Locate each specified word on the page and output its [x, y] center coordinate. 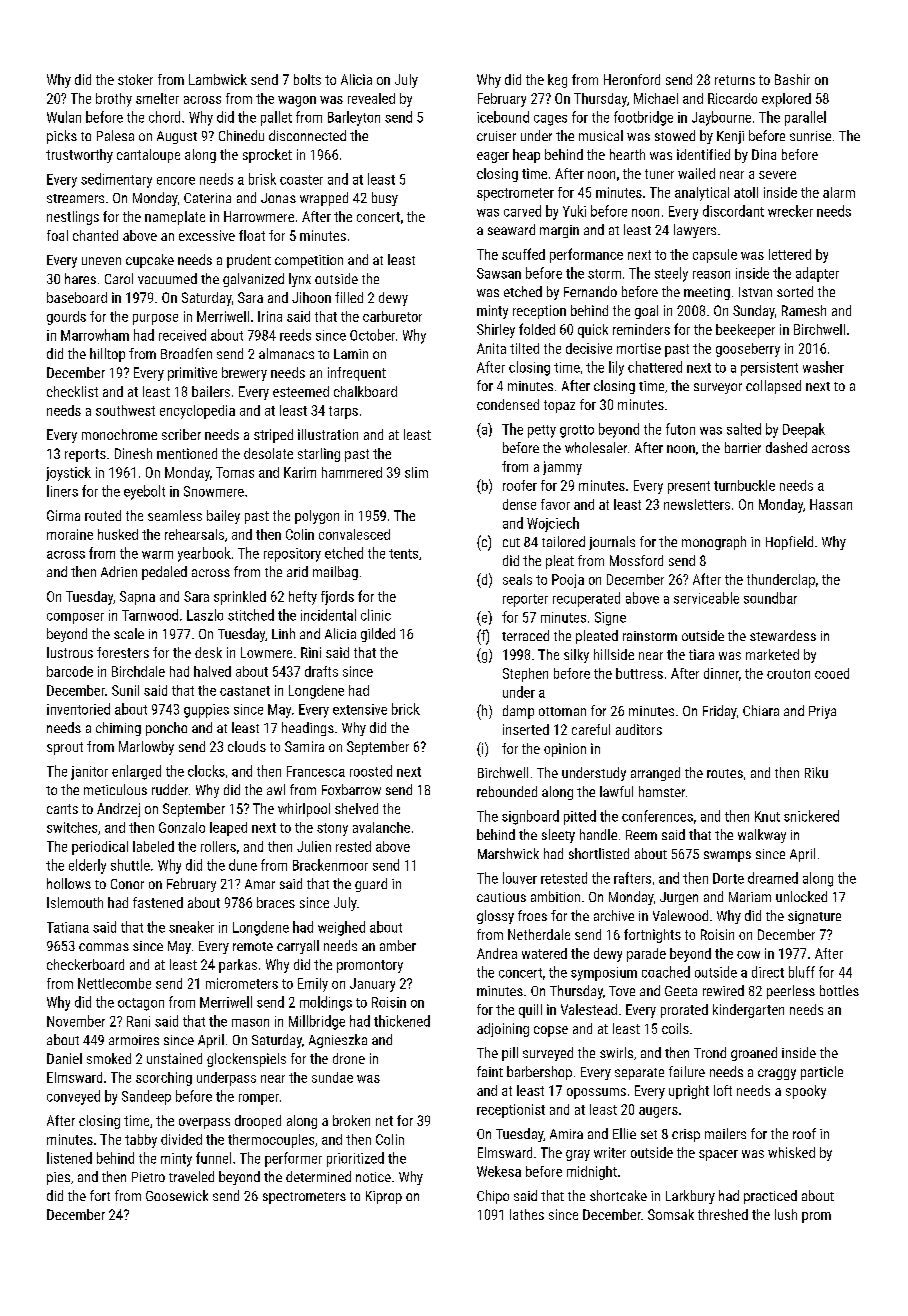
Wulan [64, 117]
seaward [511, 229]
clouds [247, 746]
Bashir [792, 79]
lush [786, 1214]
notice [373, 1177]
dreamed [773, 878]
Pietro [148, 1177]
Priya [822, 712]
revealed [371, 98]
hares [80, 278]
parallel [805, 118]
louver [520, 878]
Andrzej [118, 810]
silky [576, 656]
